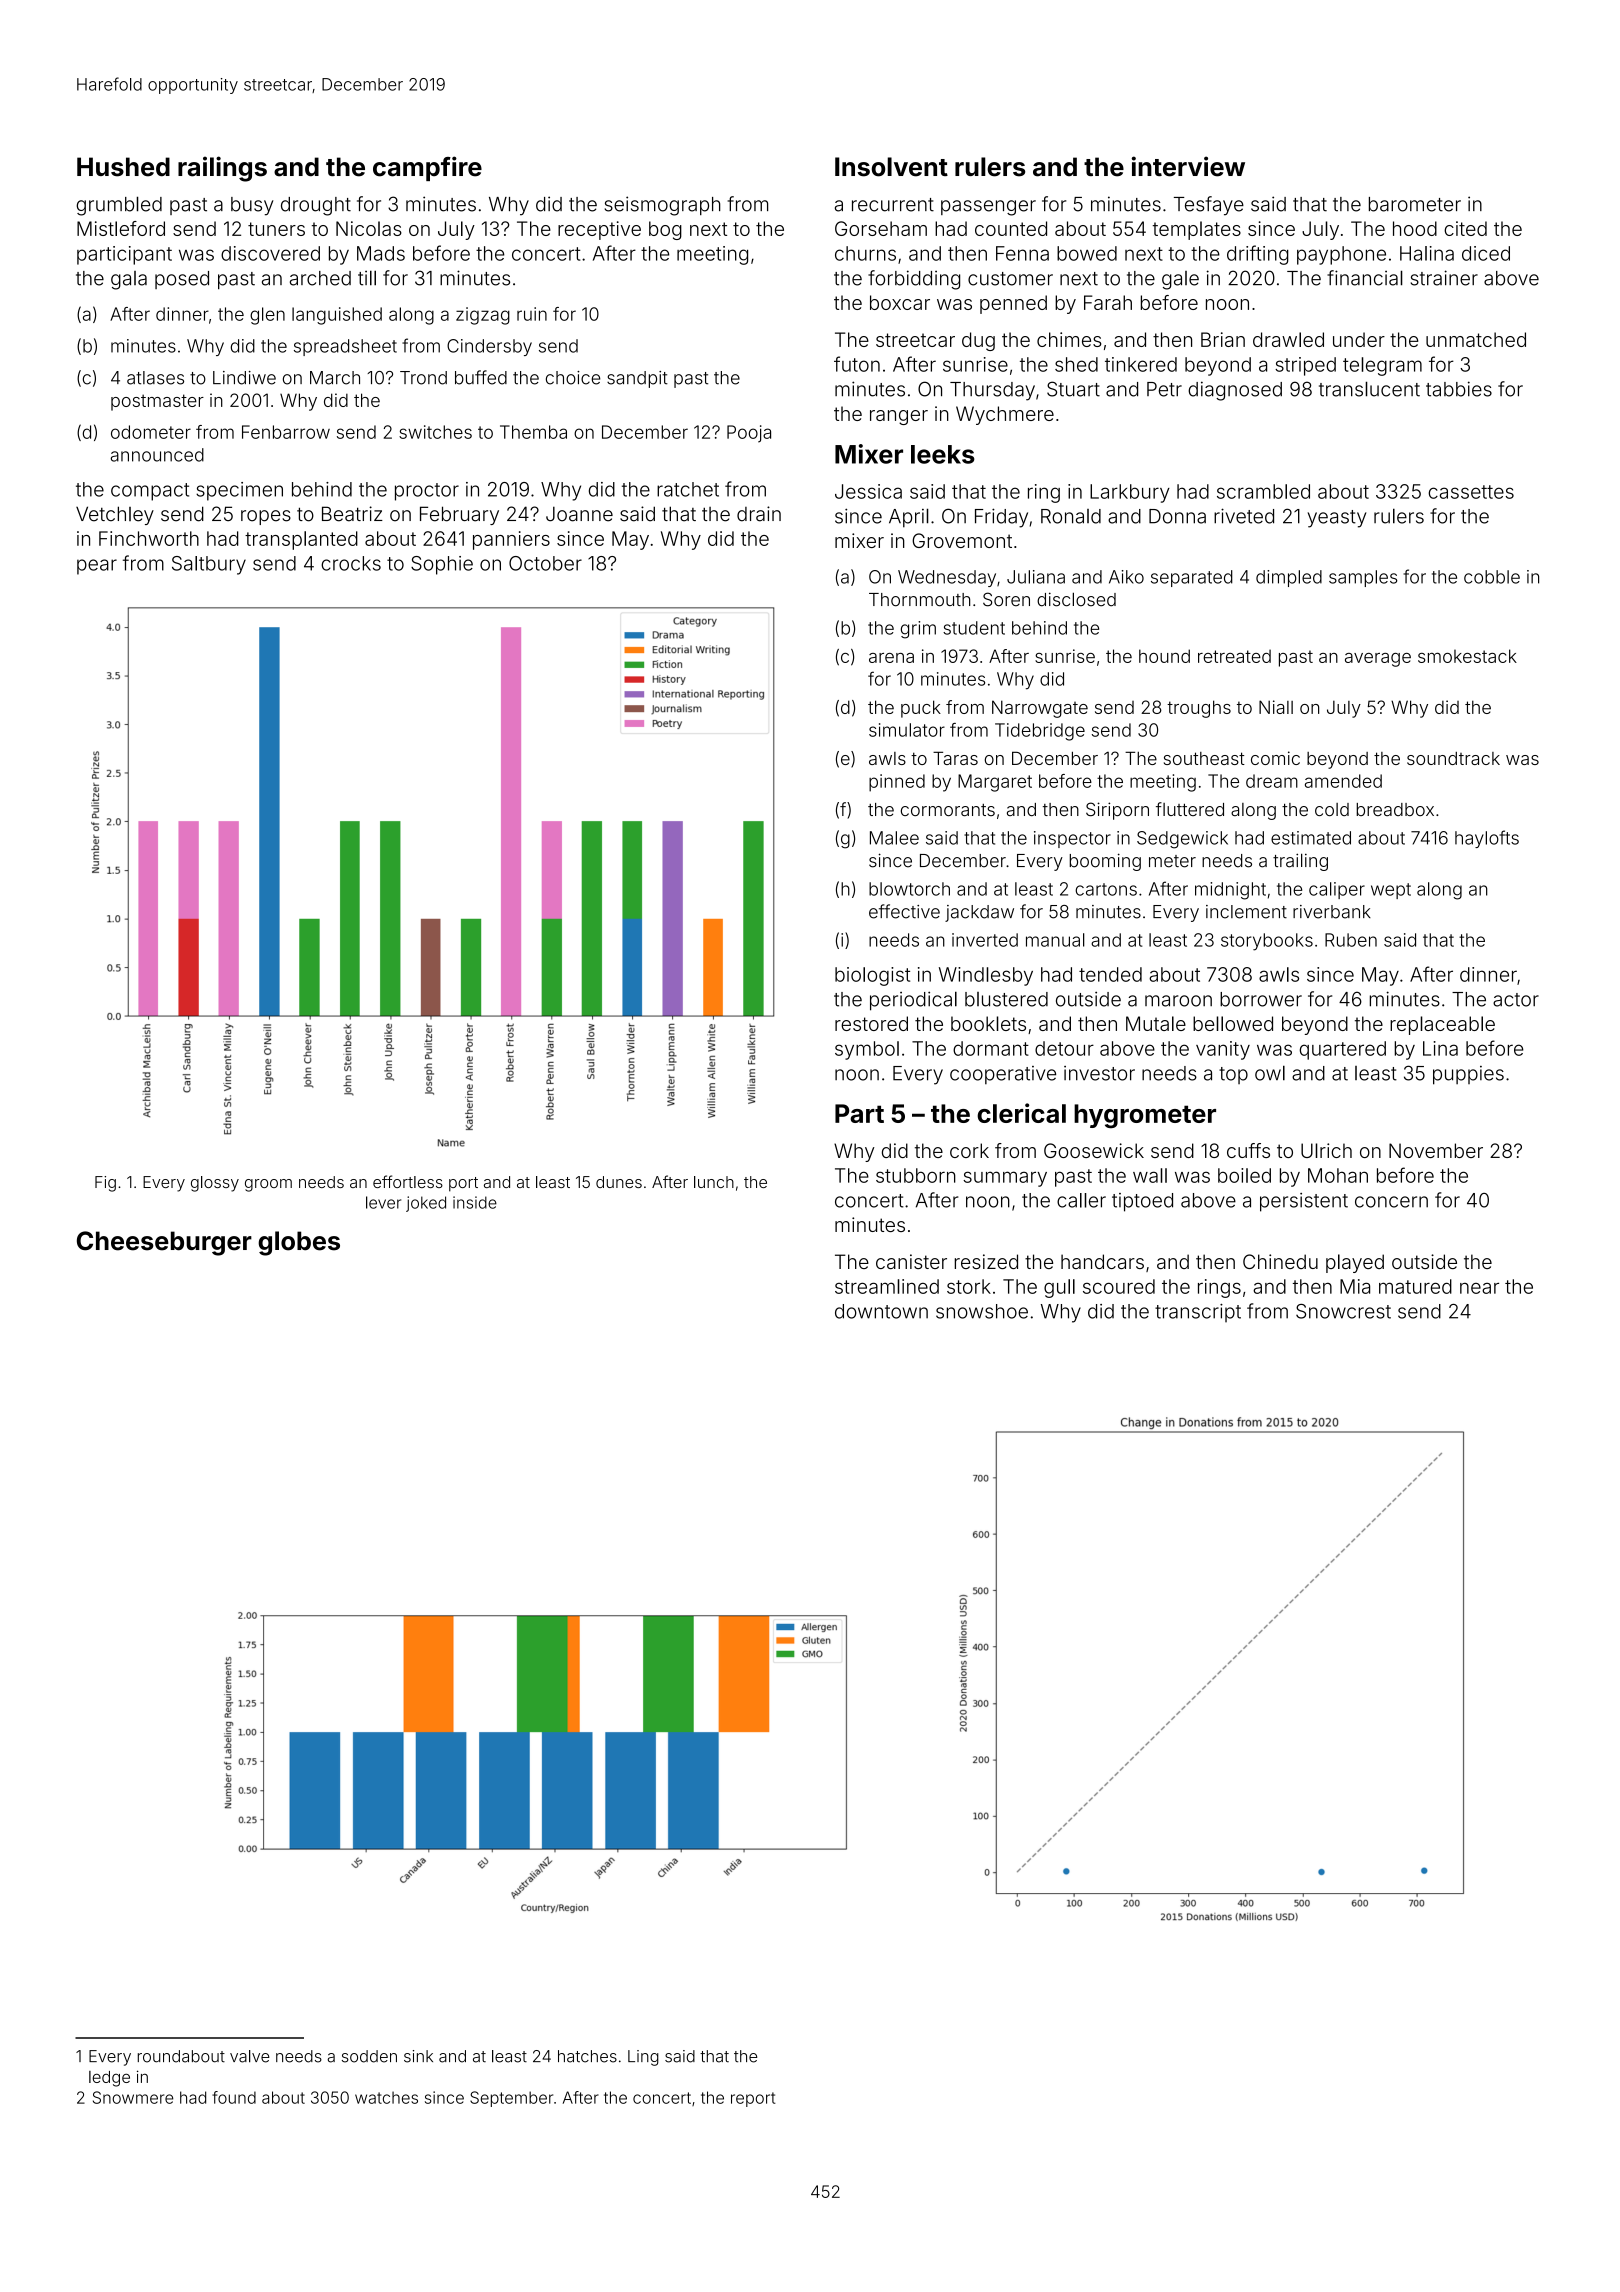 The width and height of the document is (1620, 2292). Describe the element at coordinates (386, 2097) in the document. I see `watches` at that location.
